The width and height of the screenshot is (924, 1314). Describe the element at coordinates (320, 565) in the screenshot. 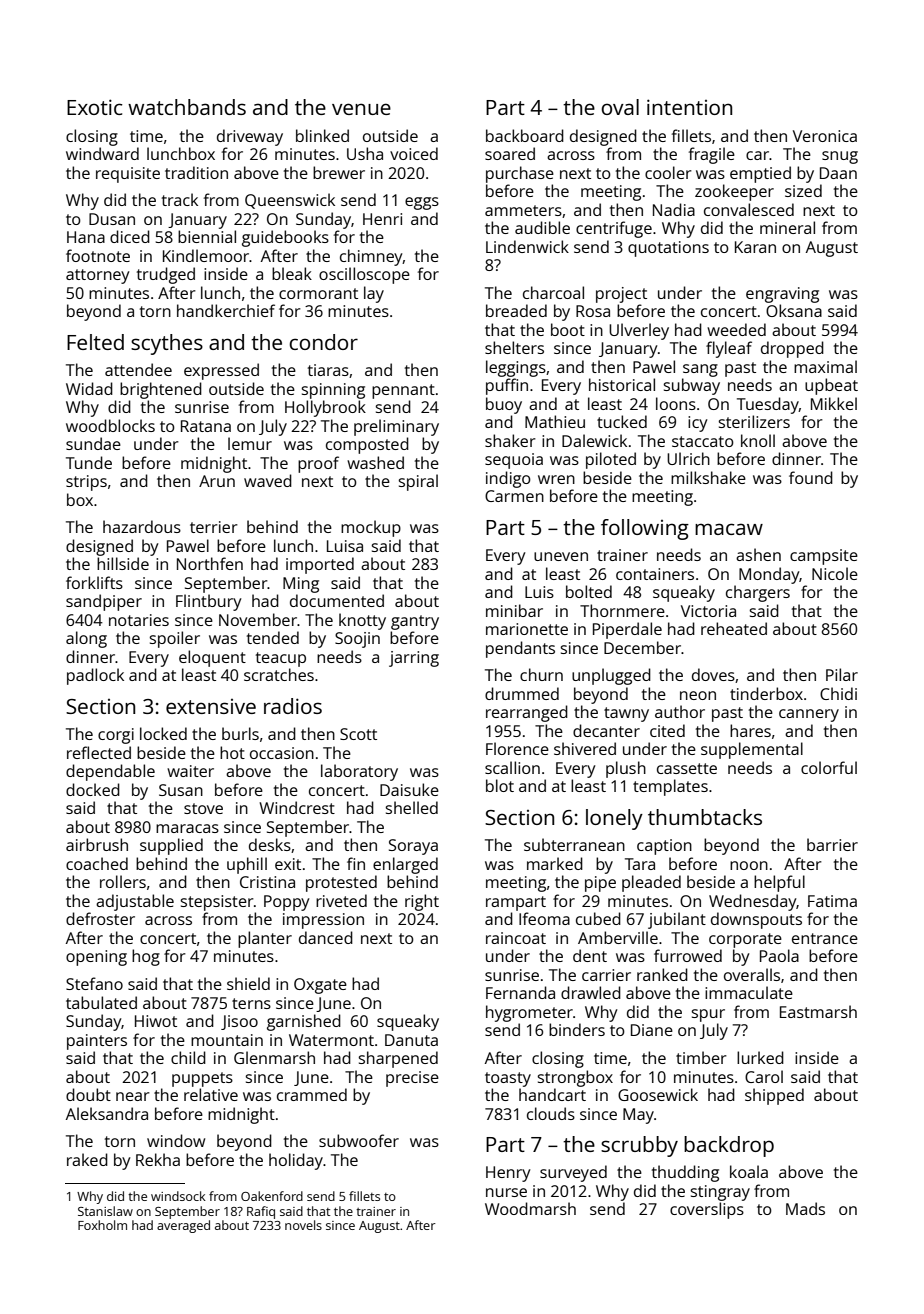

I see `imported` at that location.
